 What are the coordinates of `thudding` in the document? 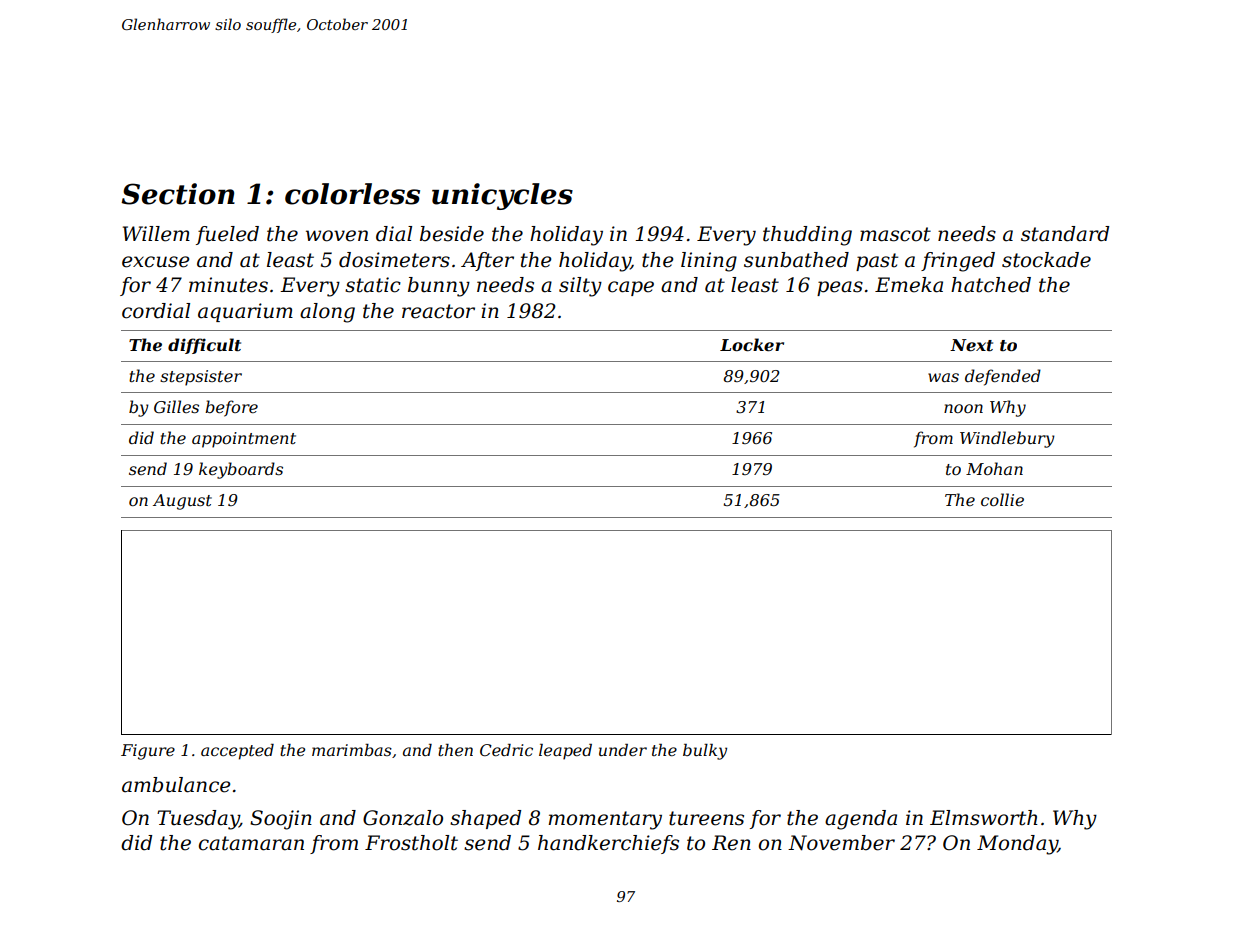 It's located at (807, 236).
